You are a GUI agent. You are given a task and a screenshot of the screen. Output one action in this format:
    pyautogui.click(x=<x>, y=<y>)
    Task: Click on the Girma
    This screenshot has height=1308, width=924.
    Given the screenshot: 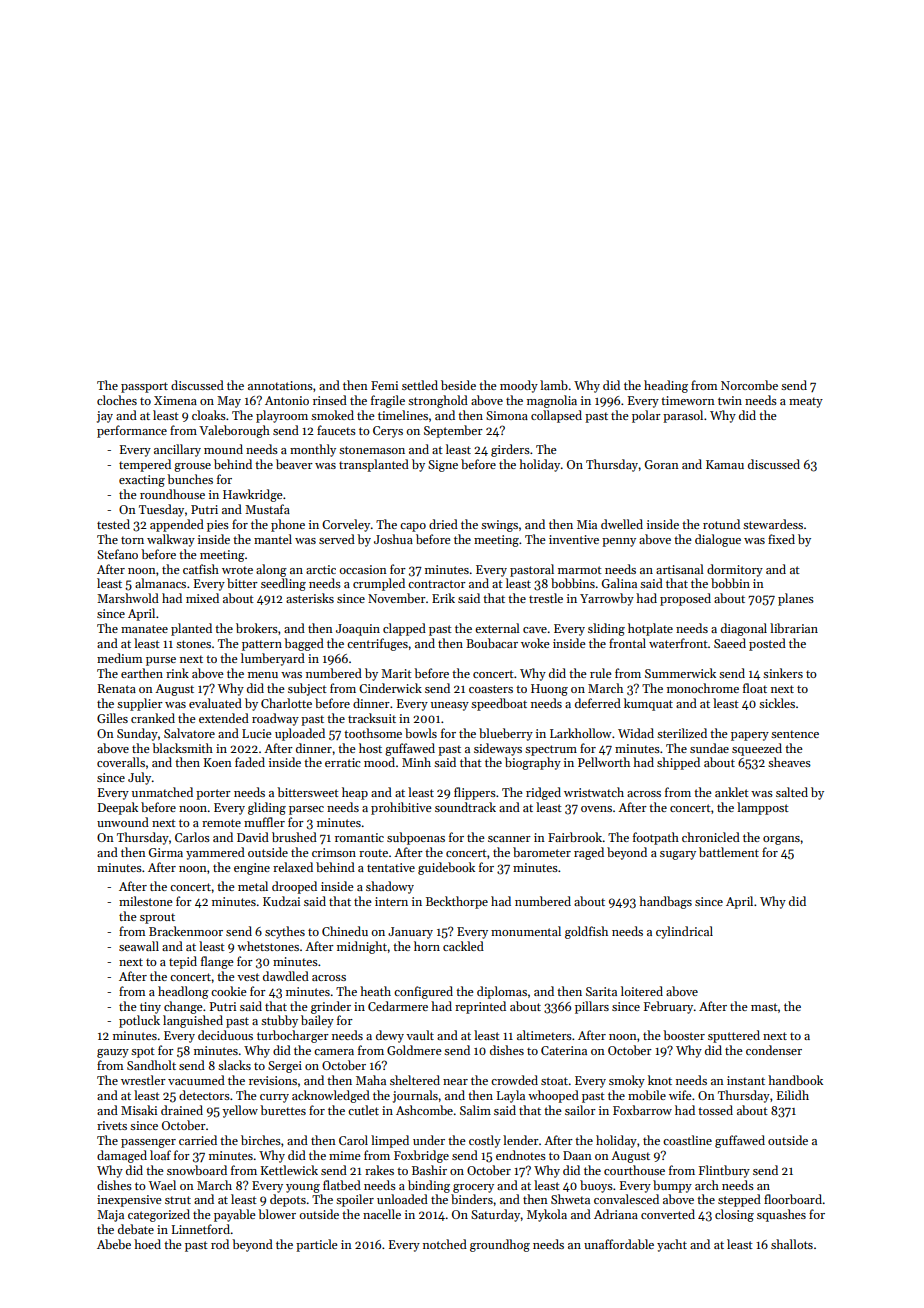 What is the action you would take?
    pyautogui.click(x=166, y=852)
